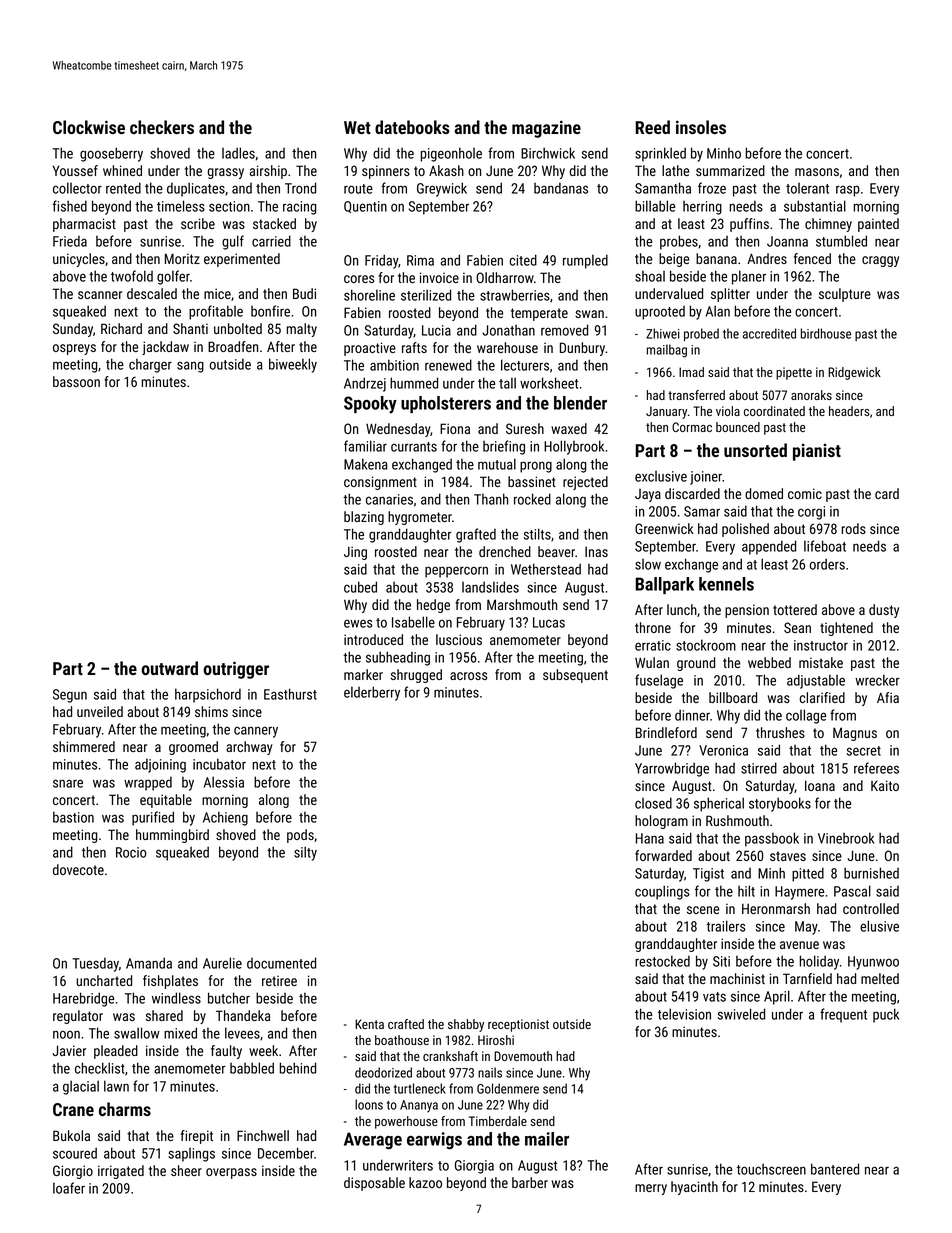 The image size is (952, 1233). Describe the element at coordinates (741, 1014) in the page. I see `swiveled` at that location.
